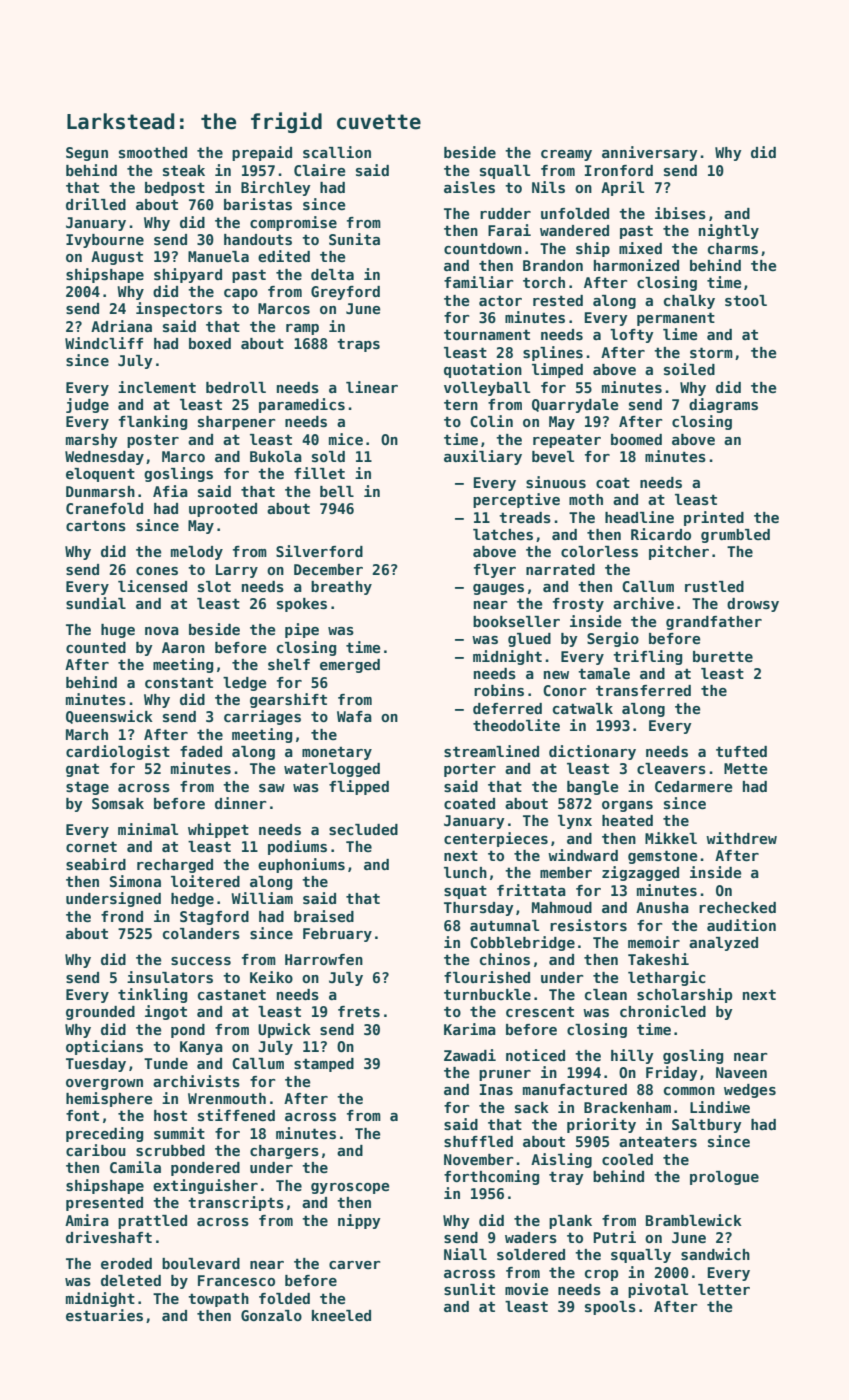 The height and width of the screenshot is (1400, 849). Describe the element at coordinates (337, 935) in the screenshot. I see `February` at that location.
